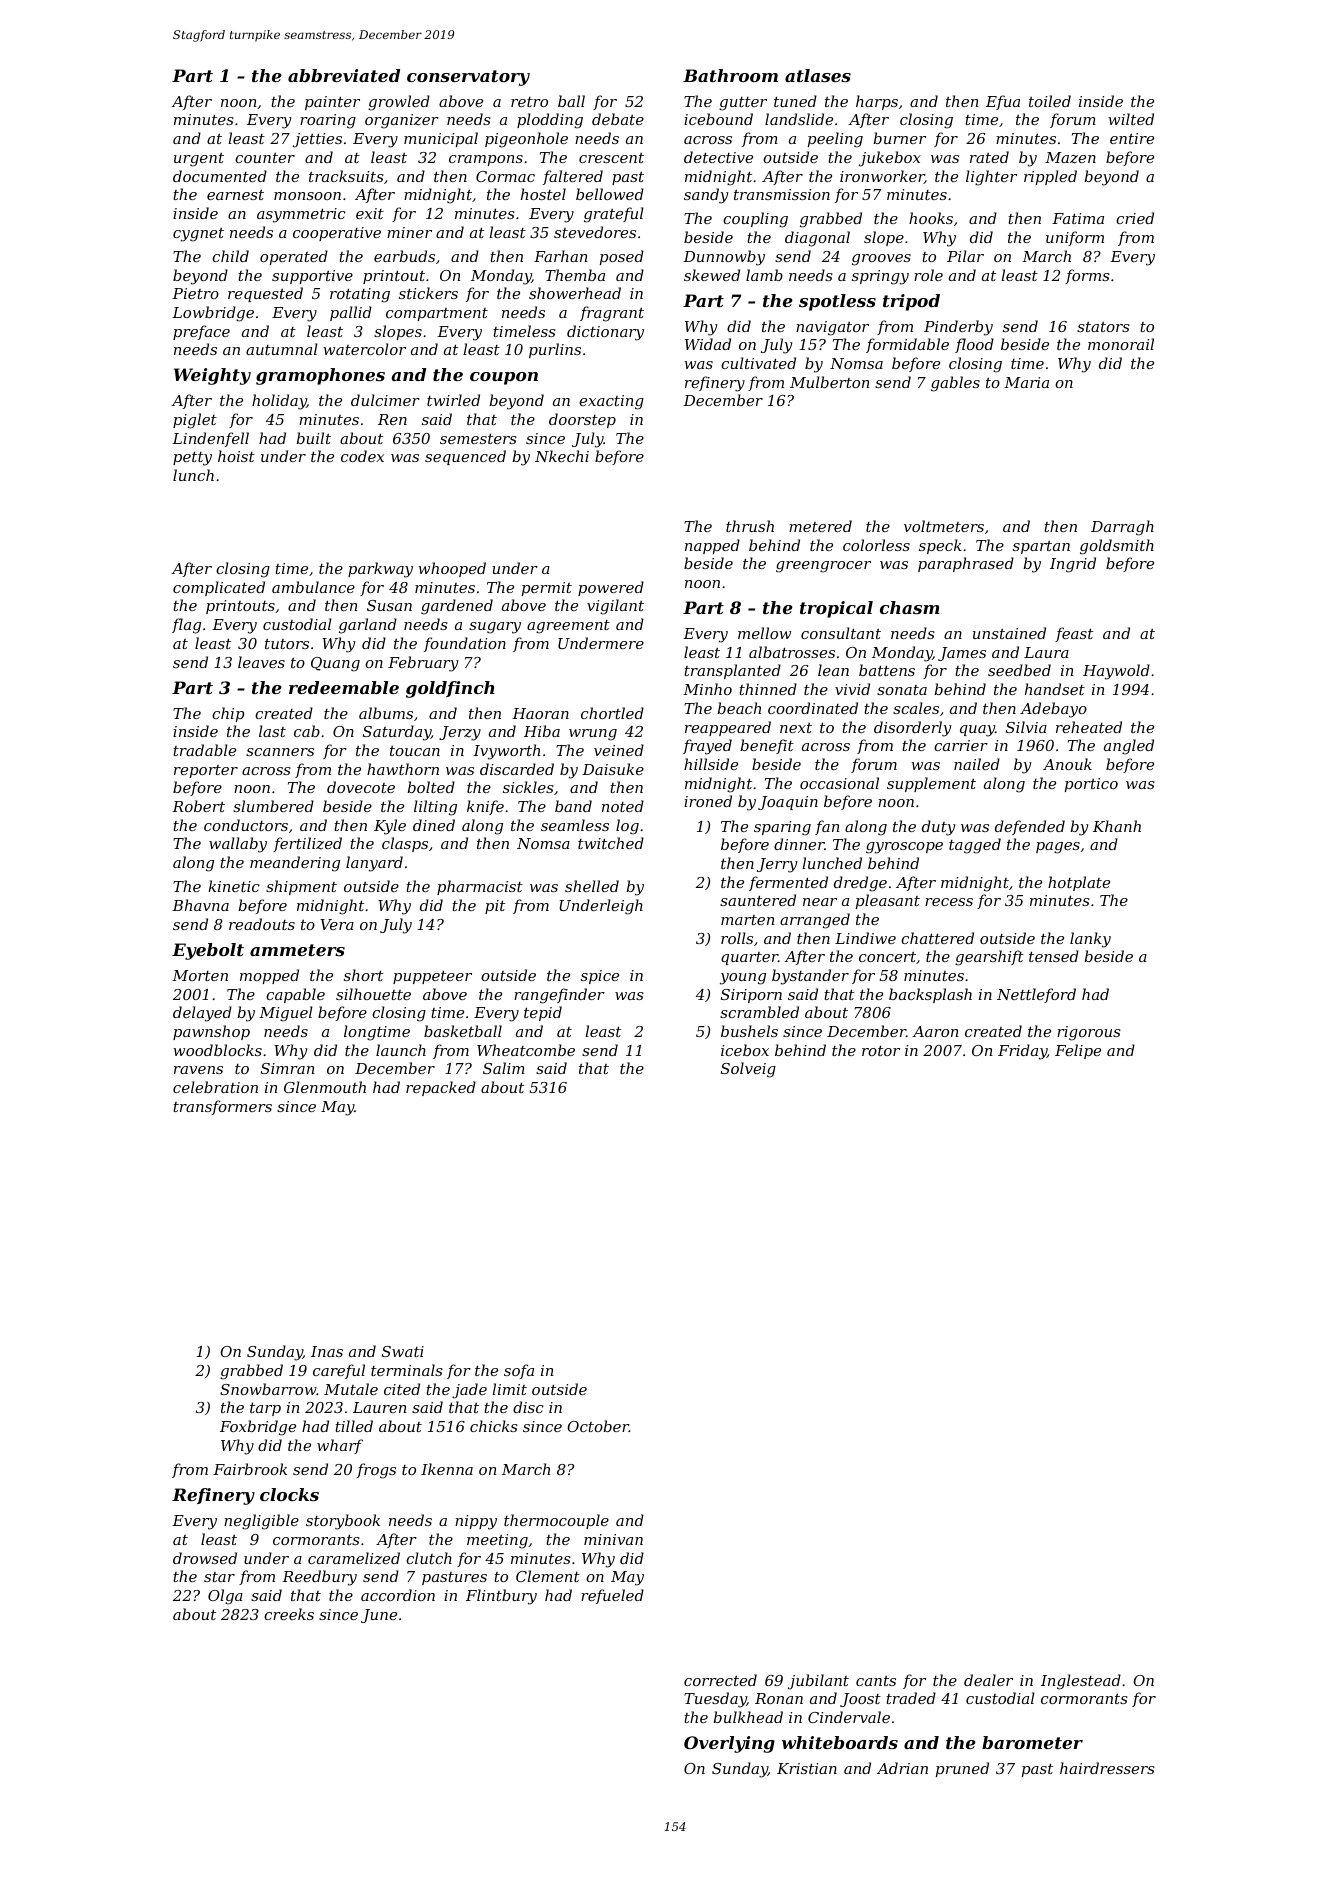 The width and height of the screenshot is (1328, 1879). Describe the element at coordinates (403, 1351) in the screenshot. I see `Swati` at that location.
